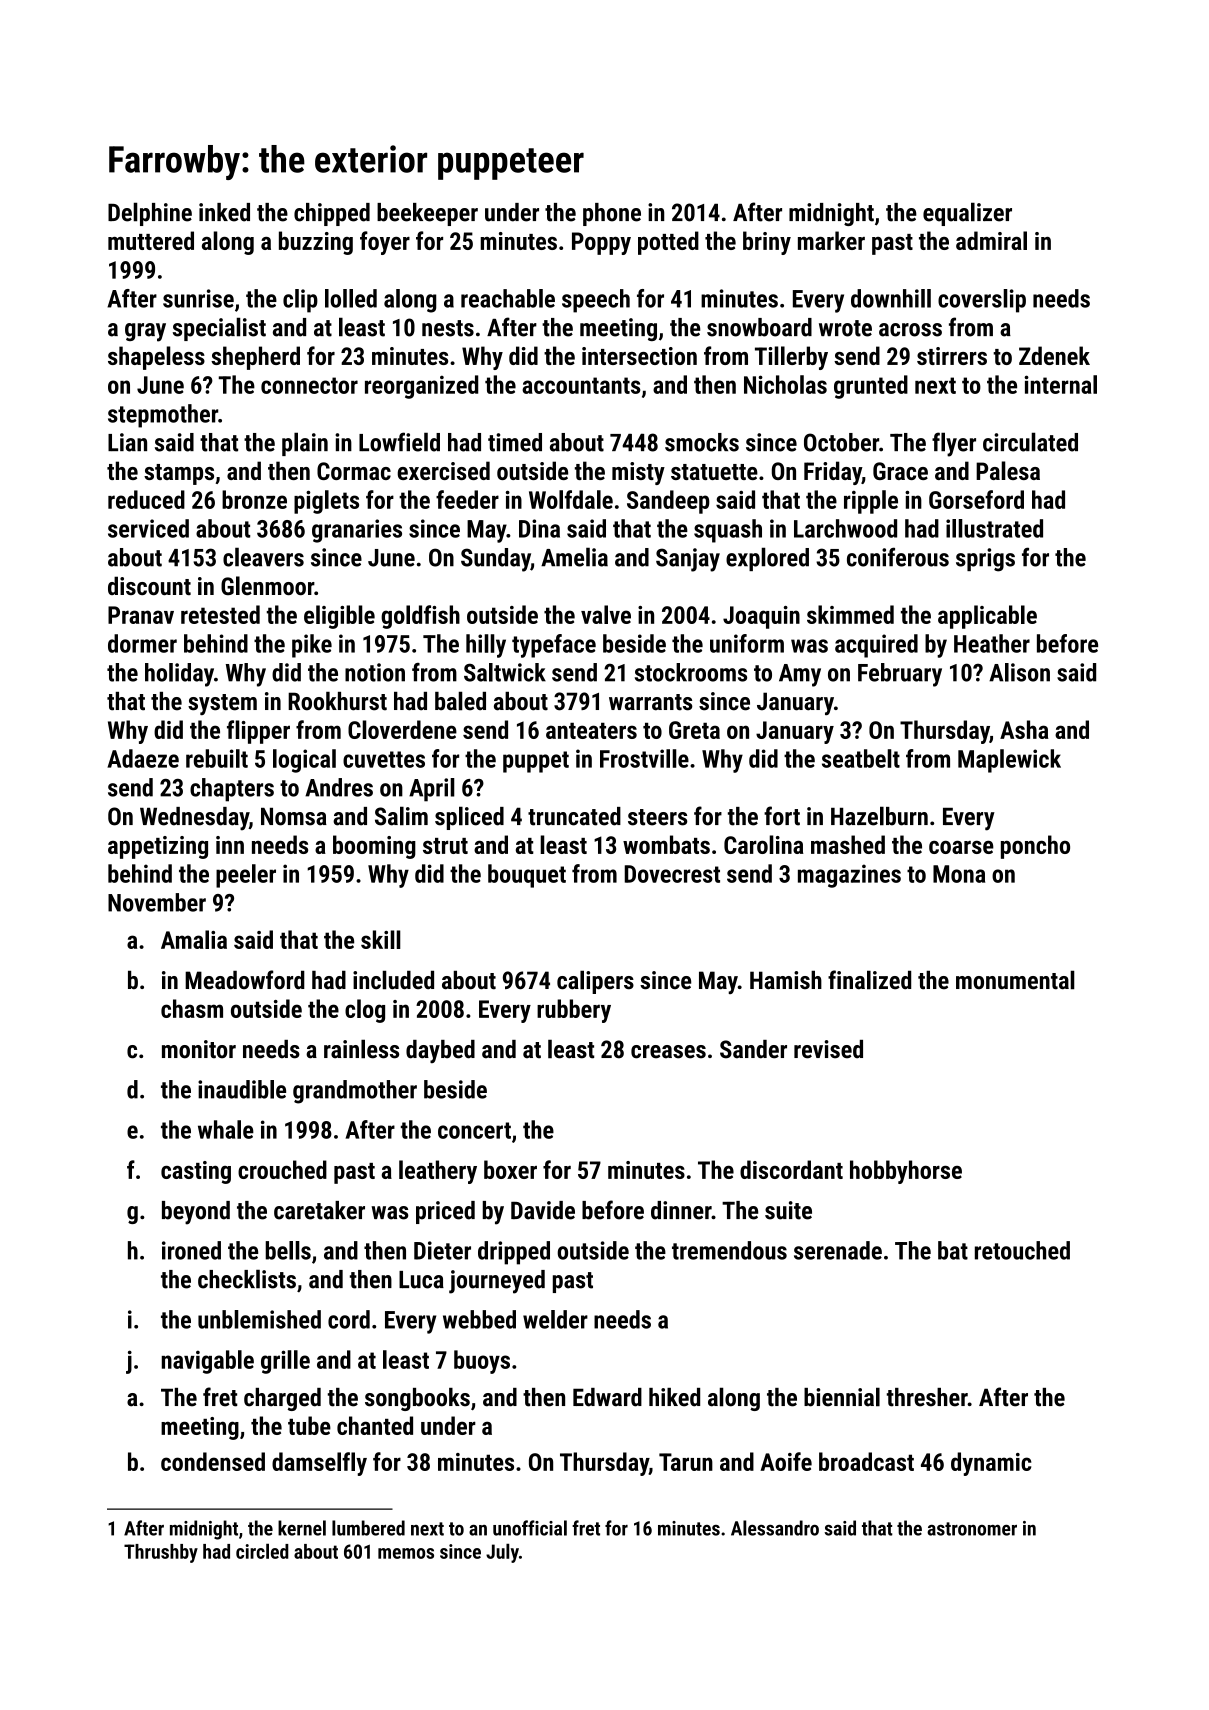 The width and height of the page is (1209, 1710). I want to click on Delphine, so click(150, 214).
